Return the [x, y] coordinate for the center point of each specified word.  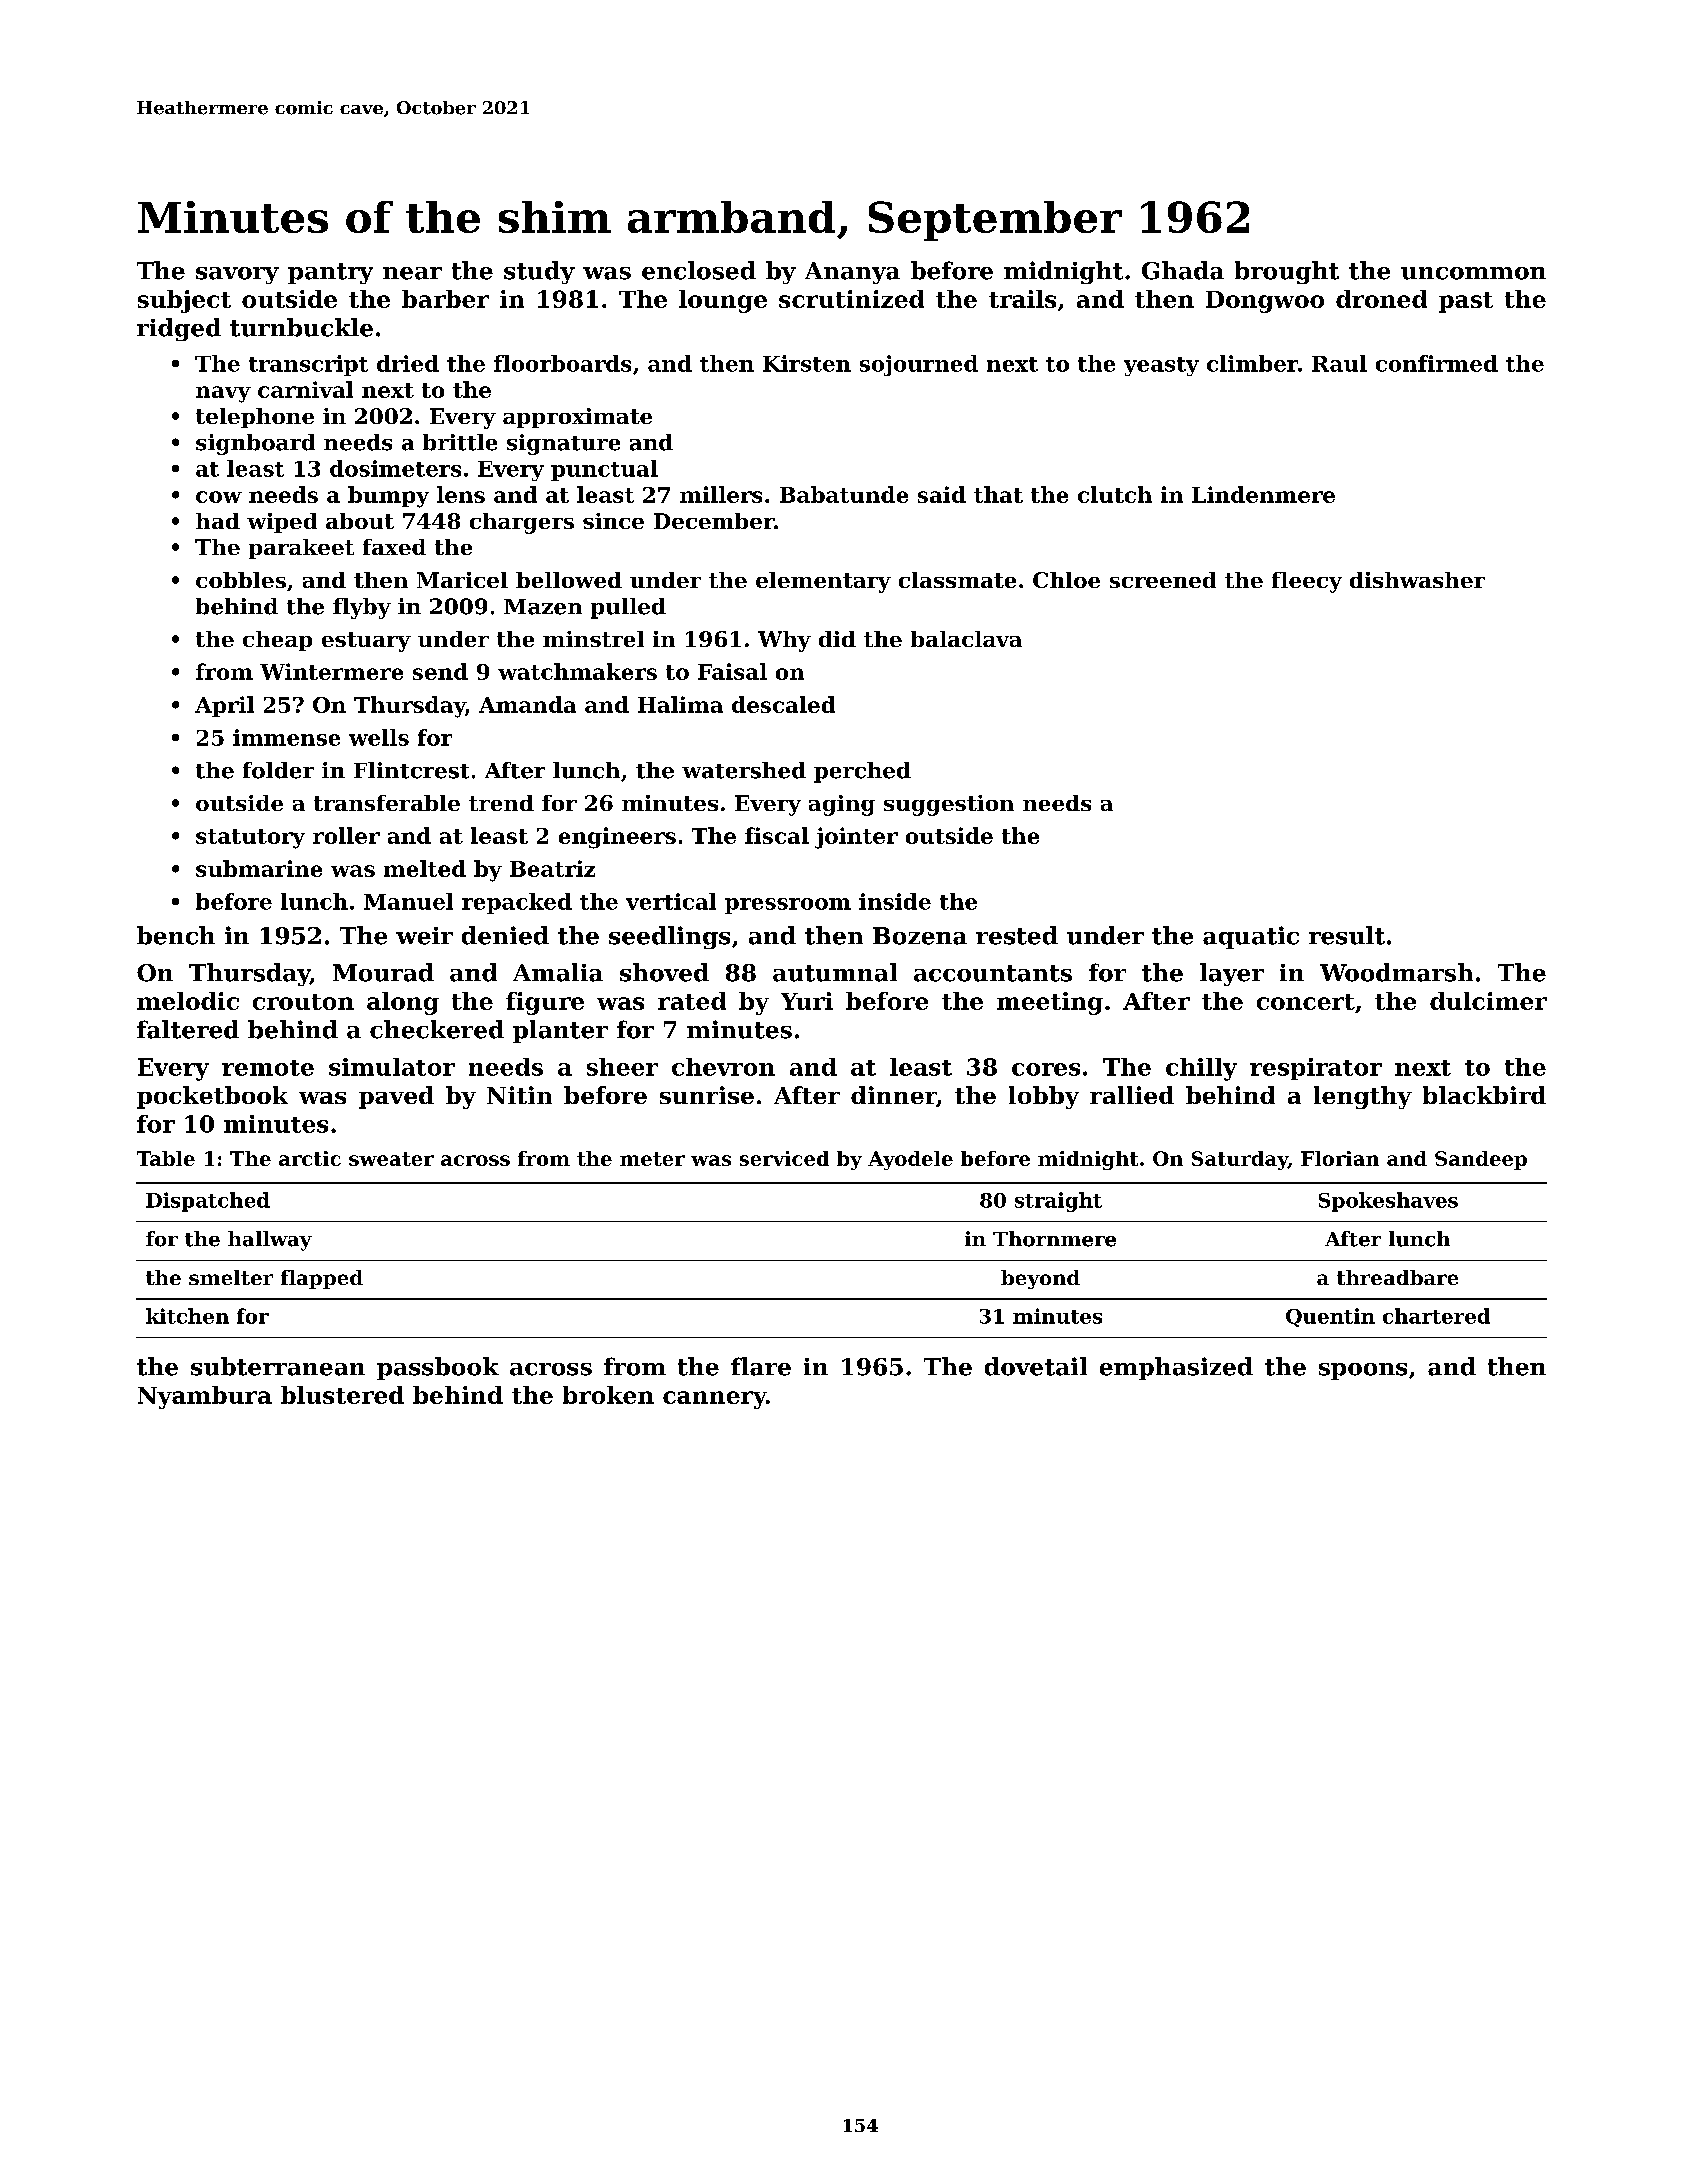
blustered [342, 1395]
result [1347, 935]
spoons [1363, 1371]
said [942, 494]
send [440, 671]
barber [445, 299]
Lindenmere [1263, 494]
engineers [617, 838]
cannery [714, 1400]
